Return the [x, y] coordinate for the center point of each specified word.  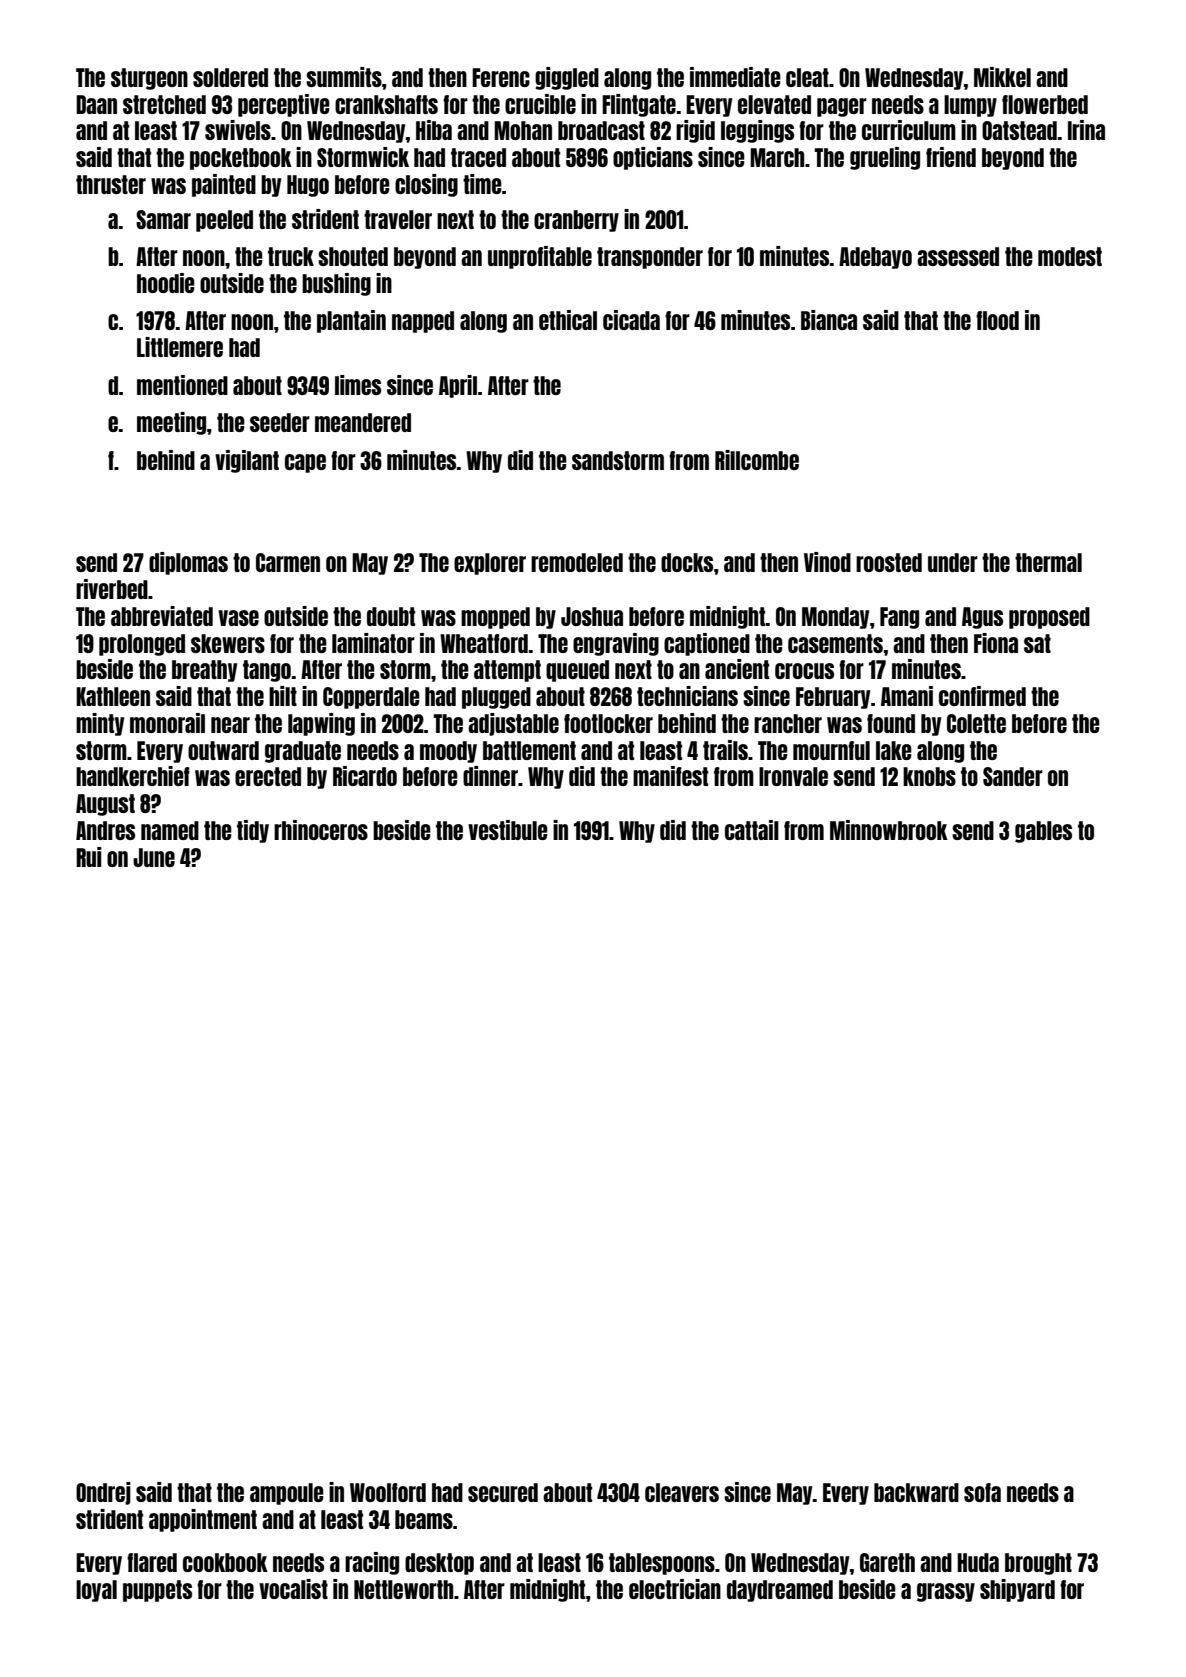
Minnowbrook [889, 830]
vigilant [247, 461]
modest [1070, 256]
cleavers [682, 1492]
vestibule [508, 830]
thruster [111, 184]
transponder [650, 258]
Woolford [388, 1492]
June [154, 857]
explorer [490, 564]
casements [835, 643]
